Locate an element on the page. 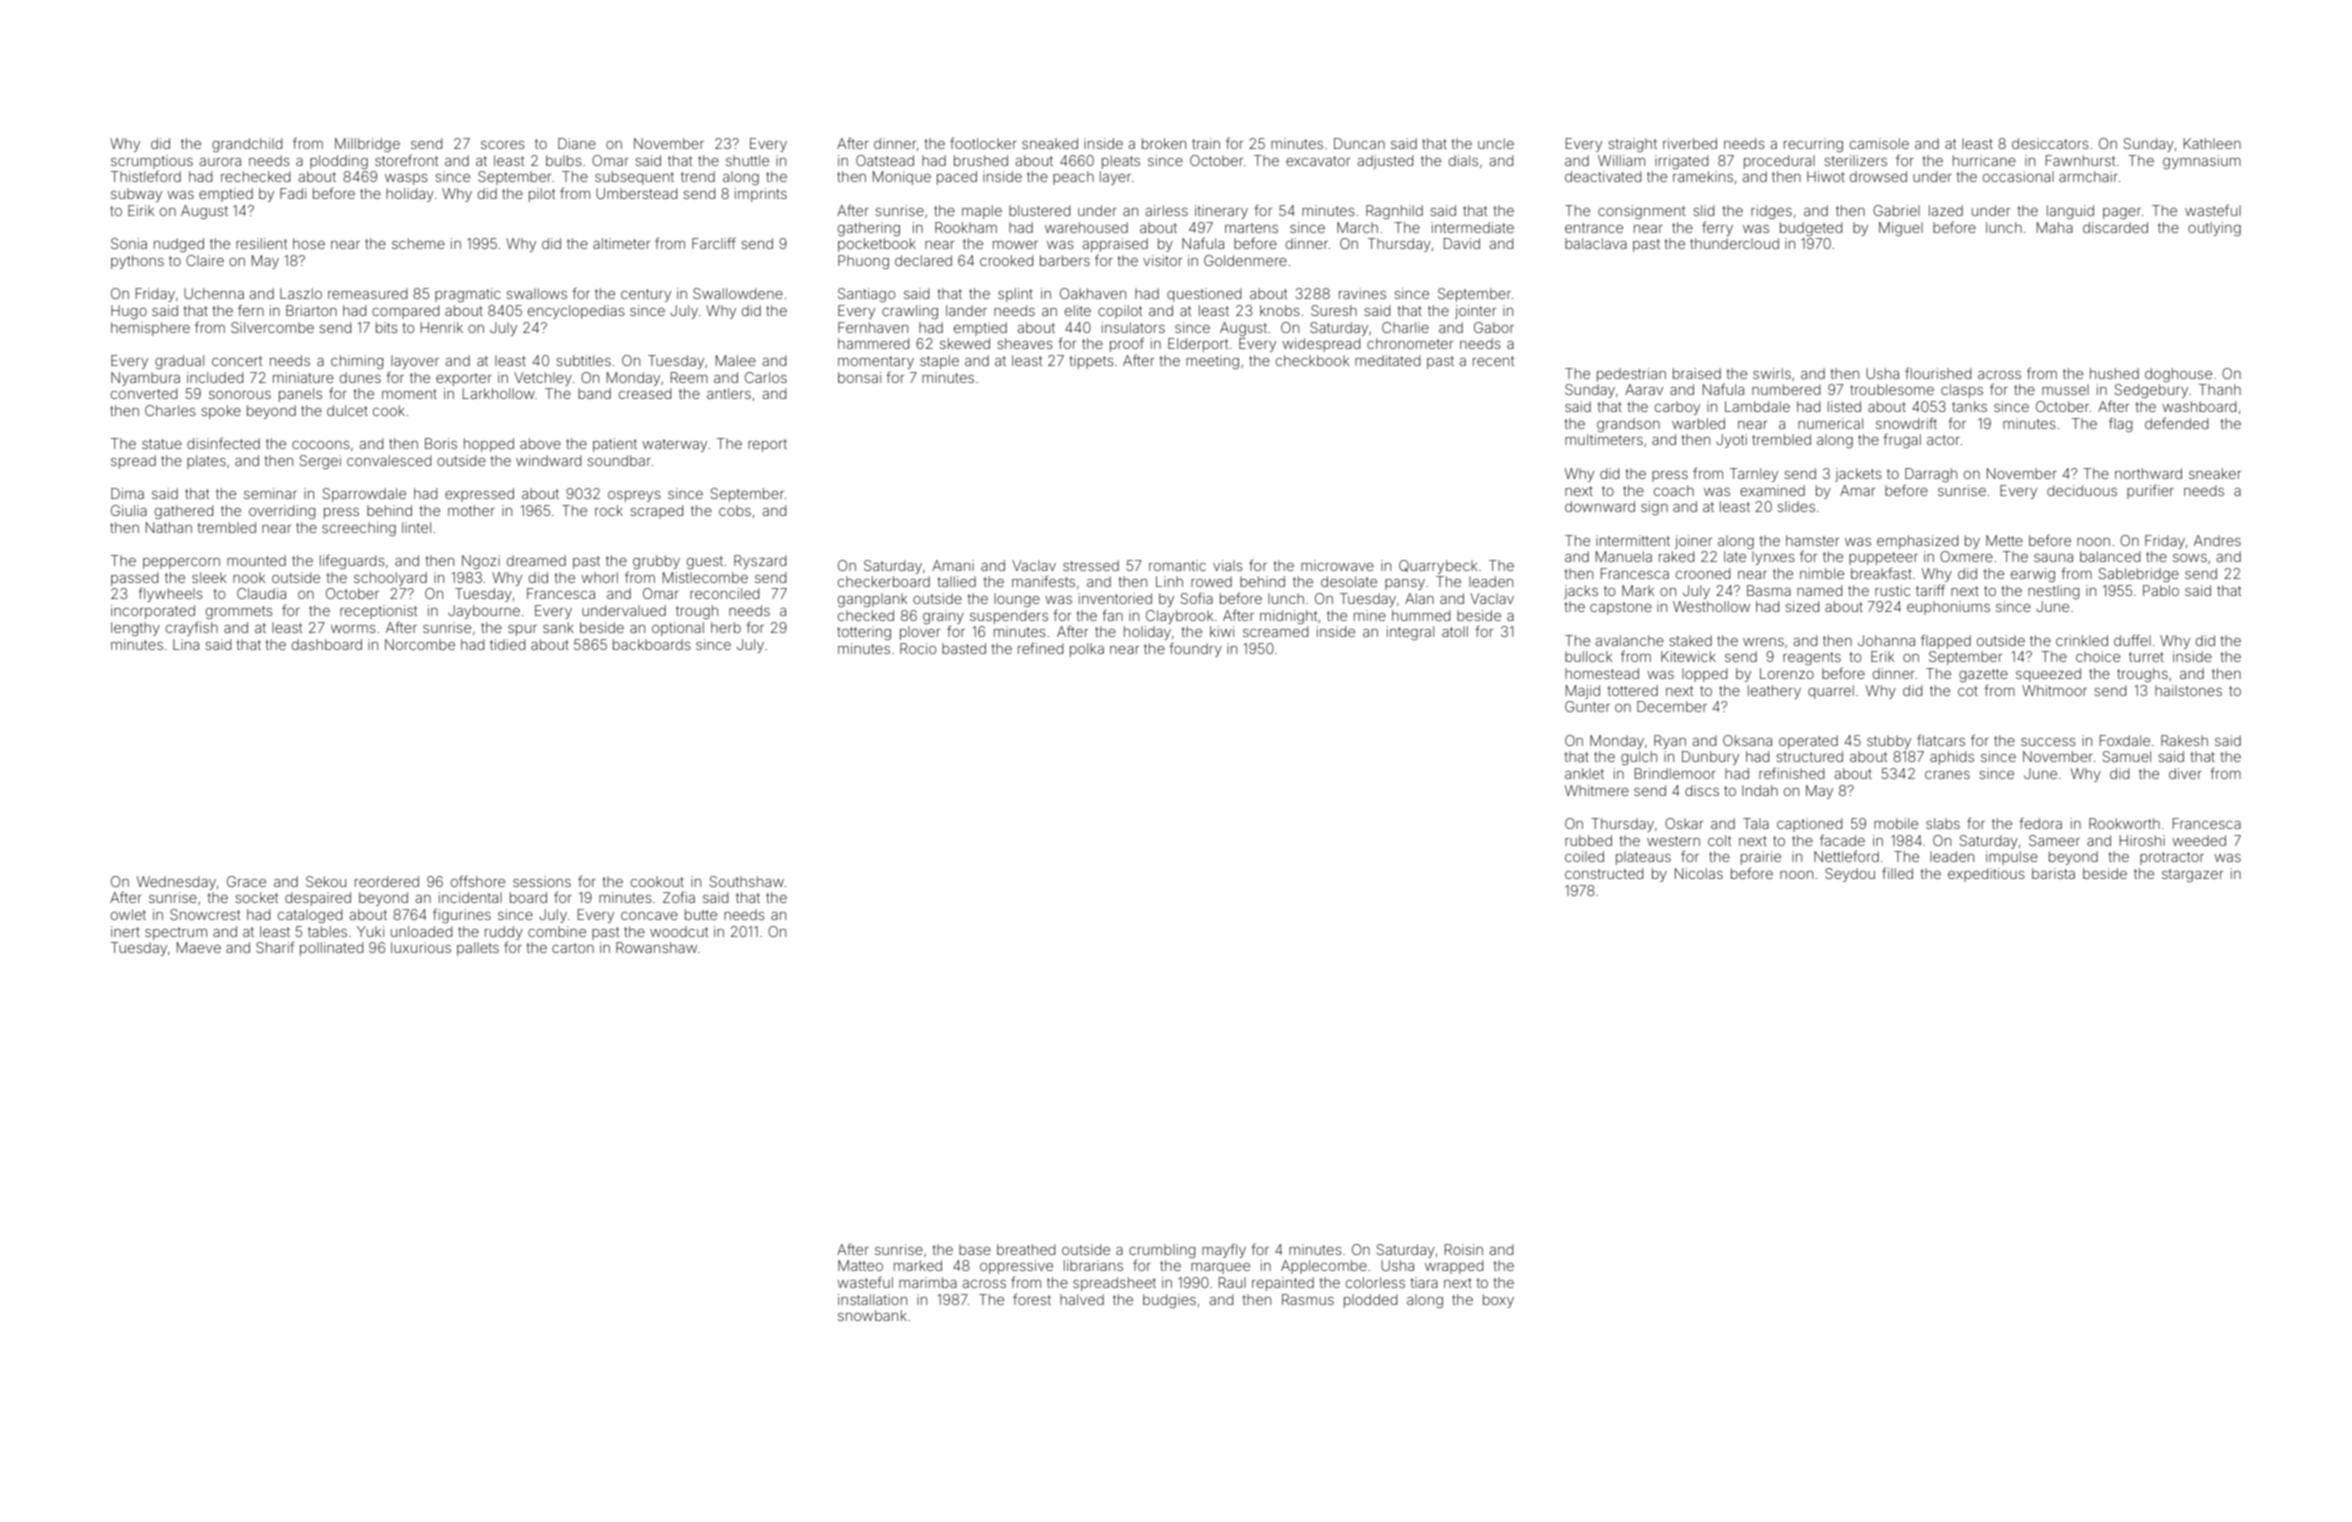  duffel is located at coordinates (2132, 640).
